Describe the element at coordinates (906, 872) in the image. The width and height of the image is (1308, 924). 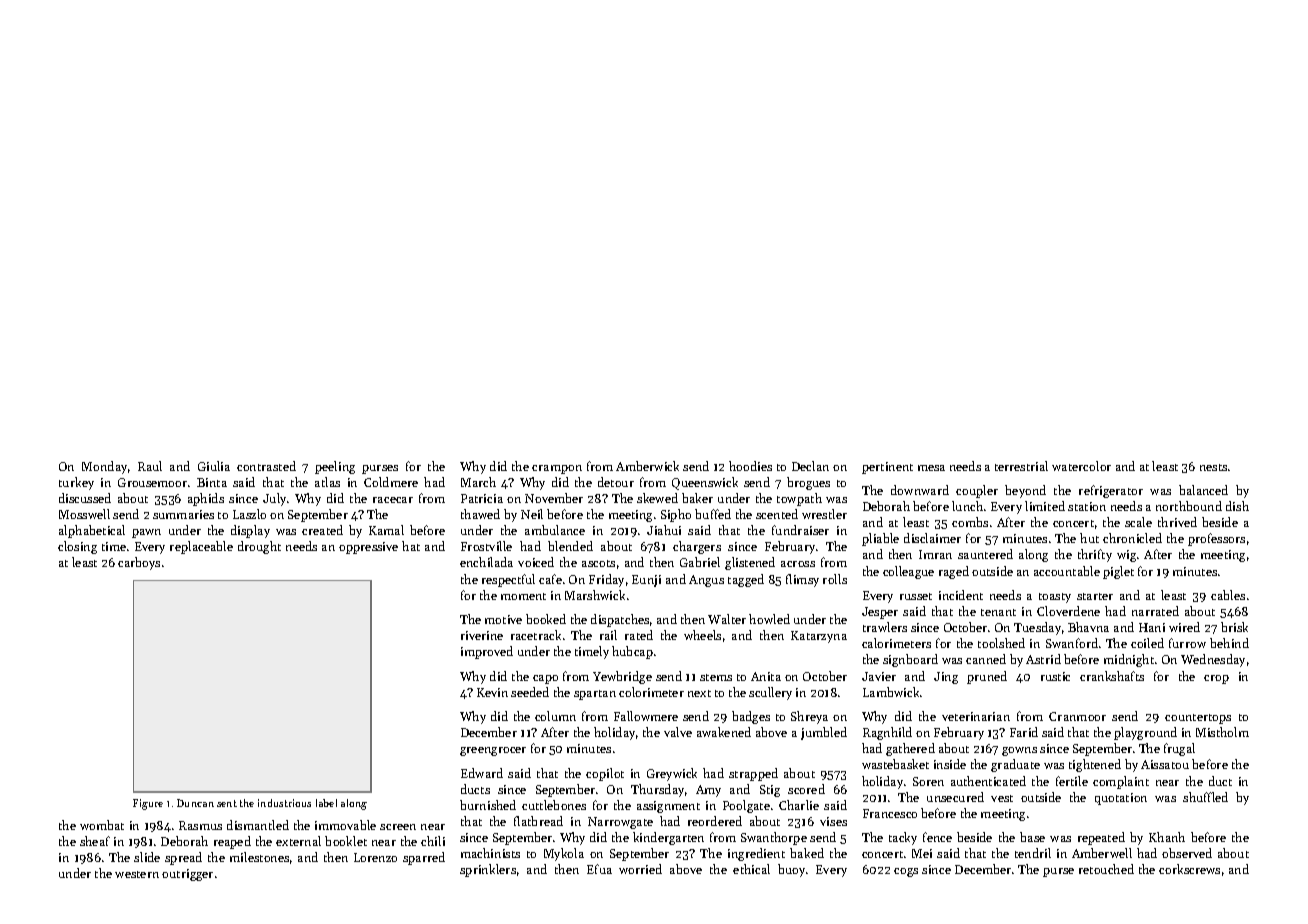
I see `cogs` at that location.
